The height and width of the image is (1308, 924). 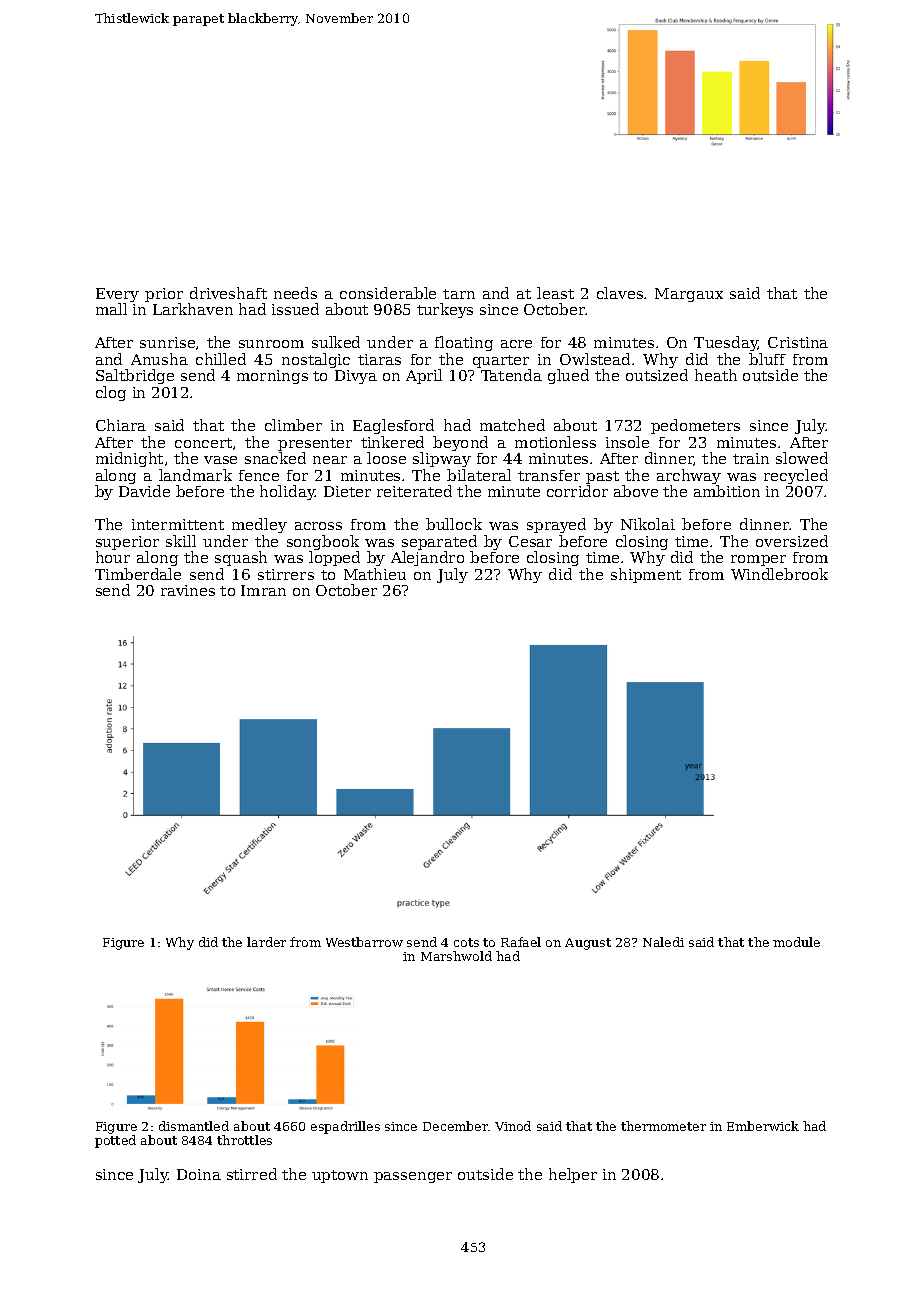 I want to click on Rafael, so click(x=521, y=942).
